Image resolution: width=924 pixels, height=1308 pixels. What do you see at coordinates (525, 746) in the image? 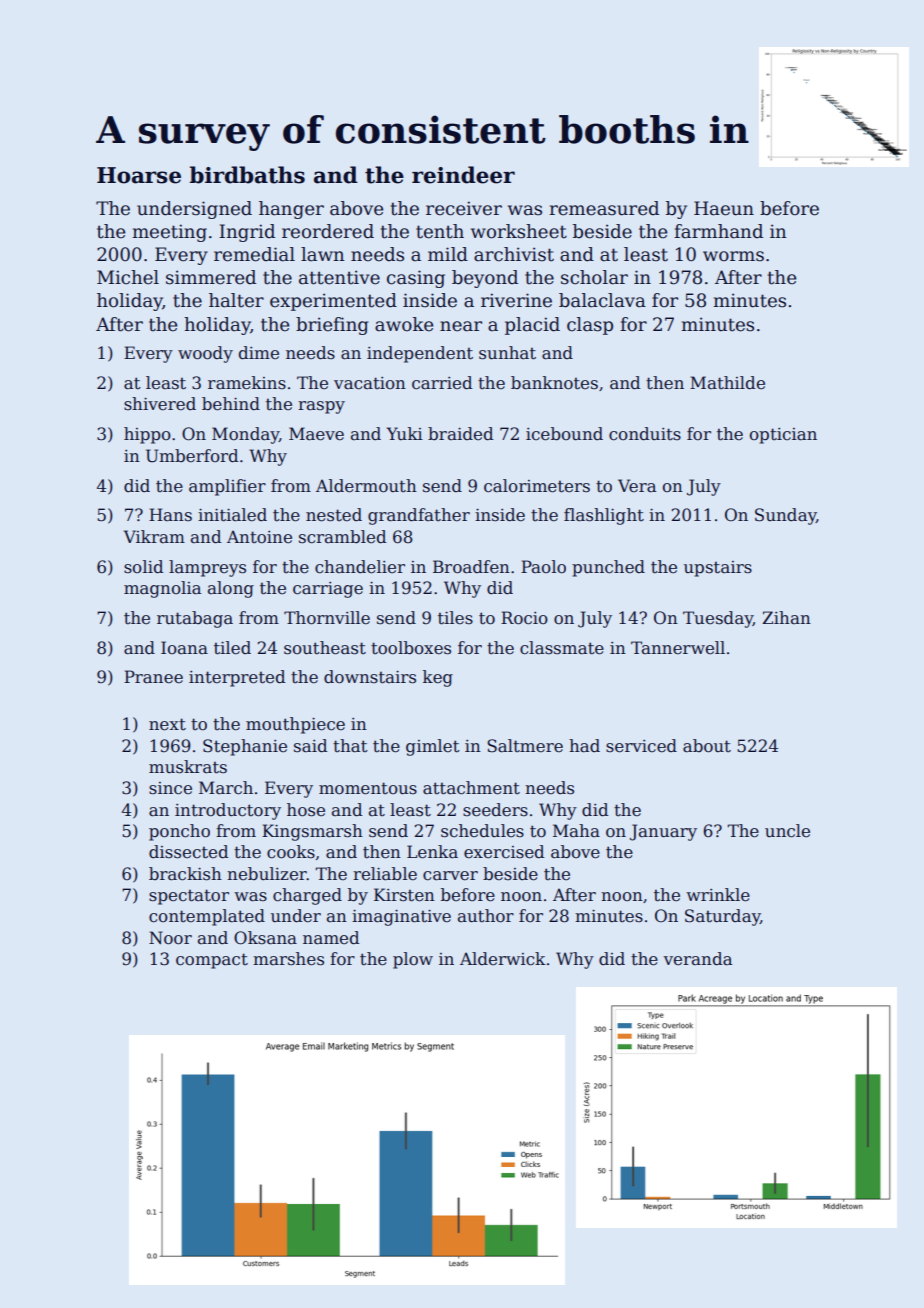
I see `Saltmere` at bounding box center [525, 746].
